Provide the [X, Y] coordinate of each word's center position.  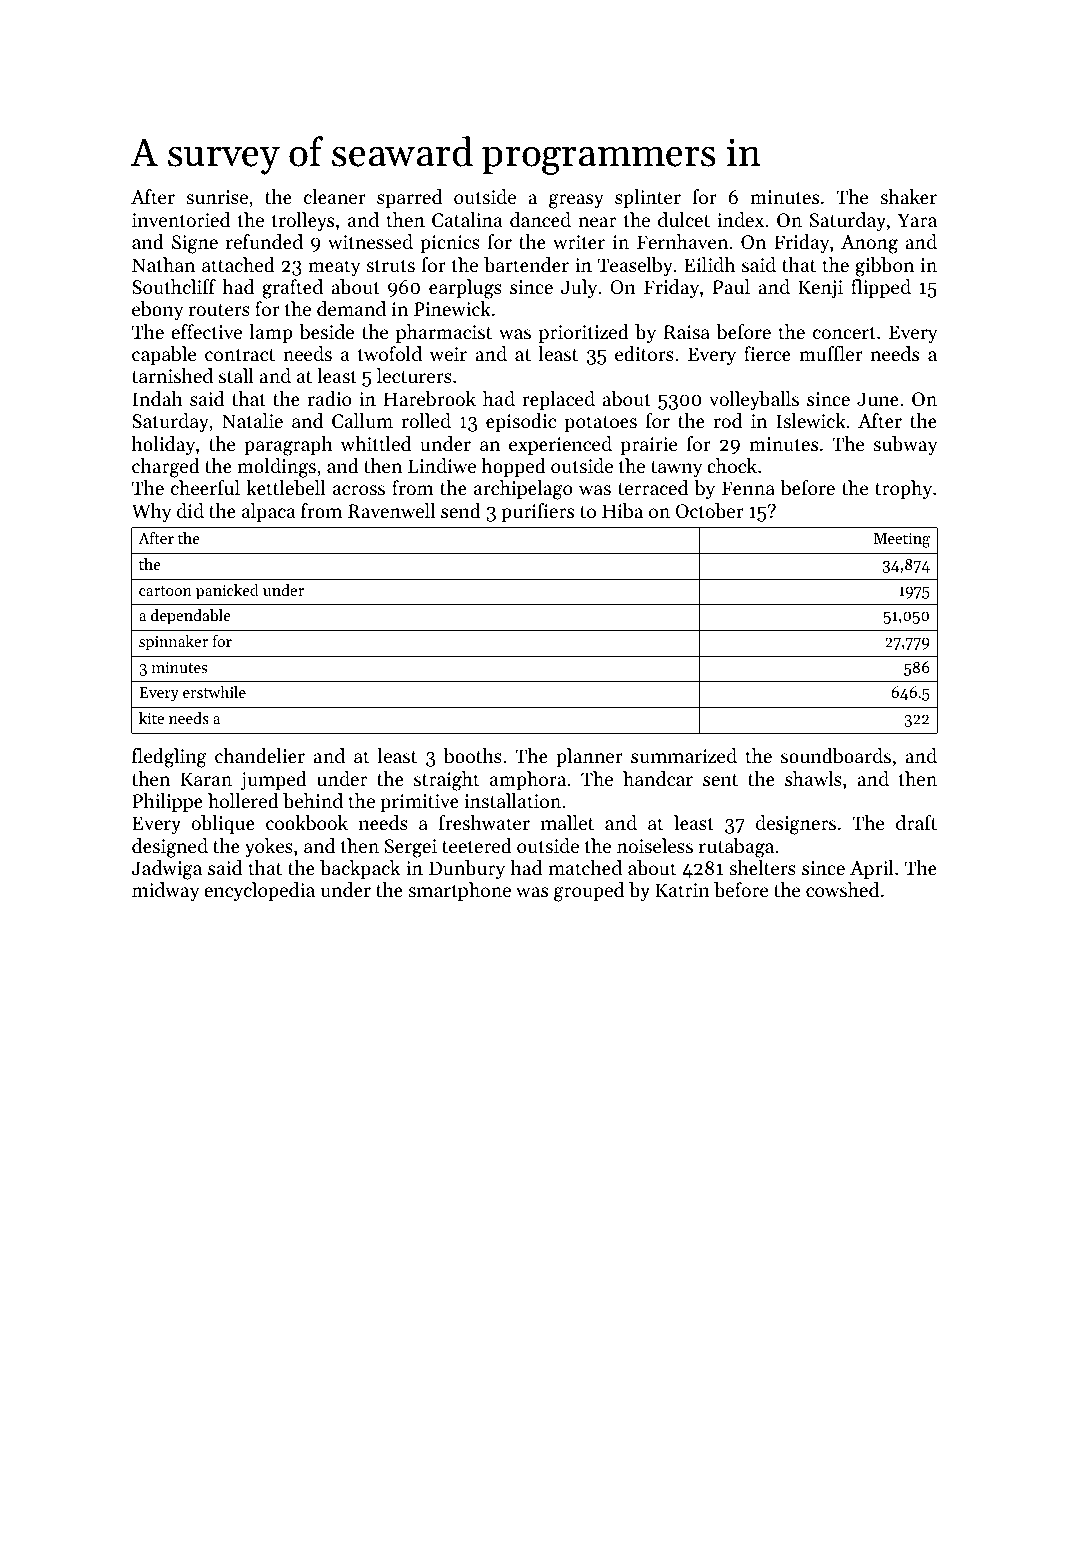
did [190, 510]
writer [579, 242]
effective [206, 331]
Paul [731, 286]
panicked [227, 592]
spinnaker [173, 643]
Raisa [687, 332]
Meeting [902, 540]
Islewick [811, 420]
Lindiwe [442, 465]
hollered [243, 800]
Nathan [163, 264]
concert [844, 333]
